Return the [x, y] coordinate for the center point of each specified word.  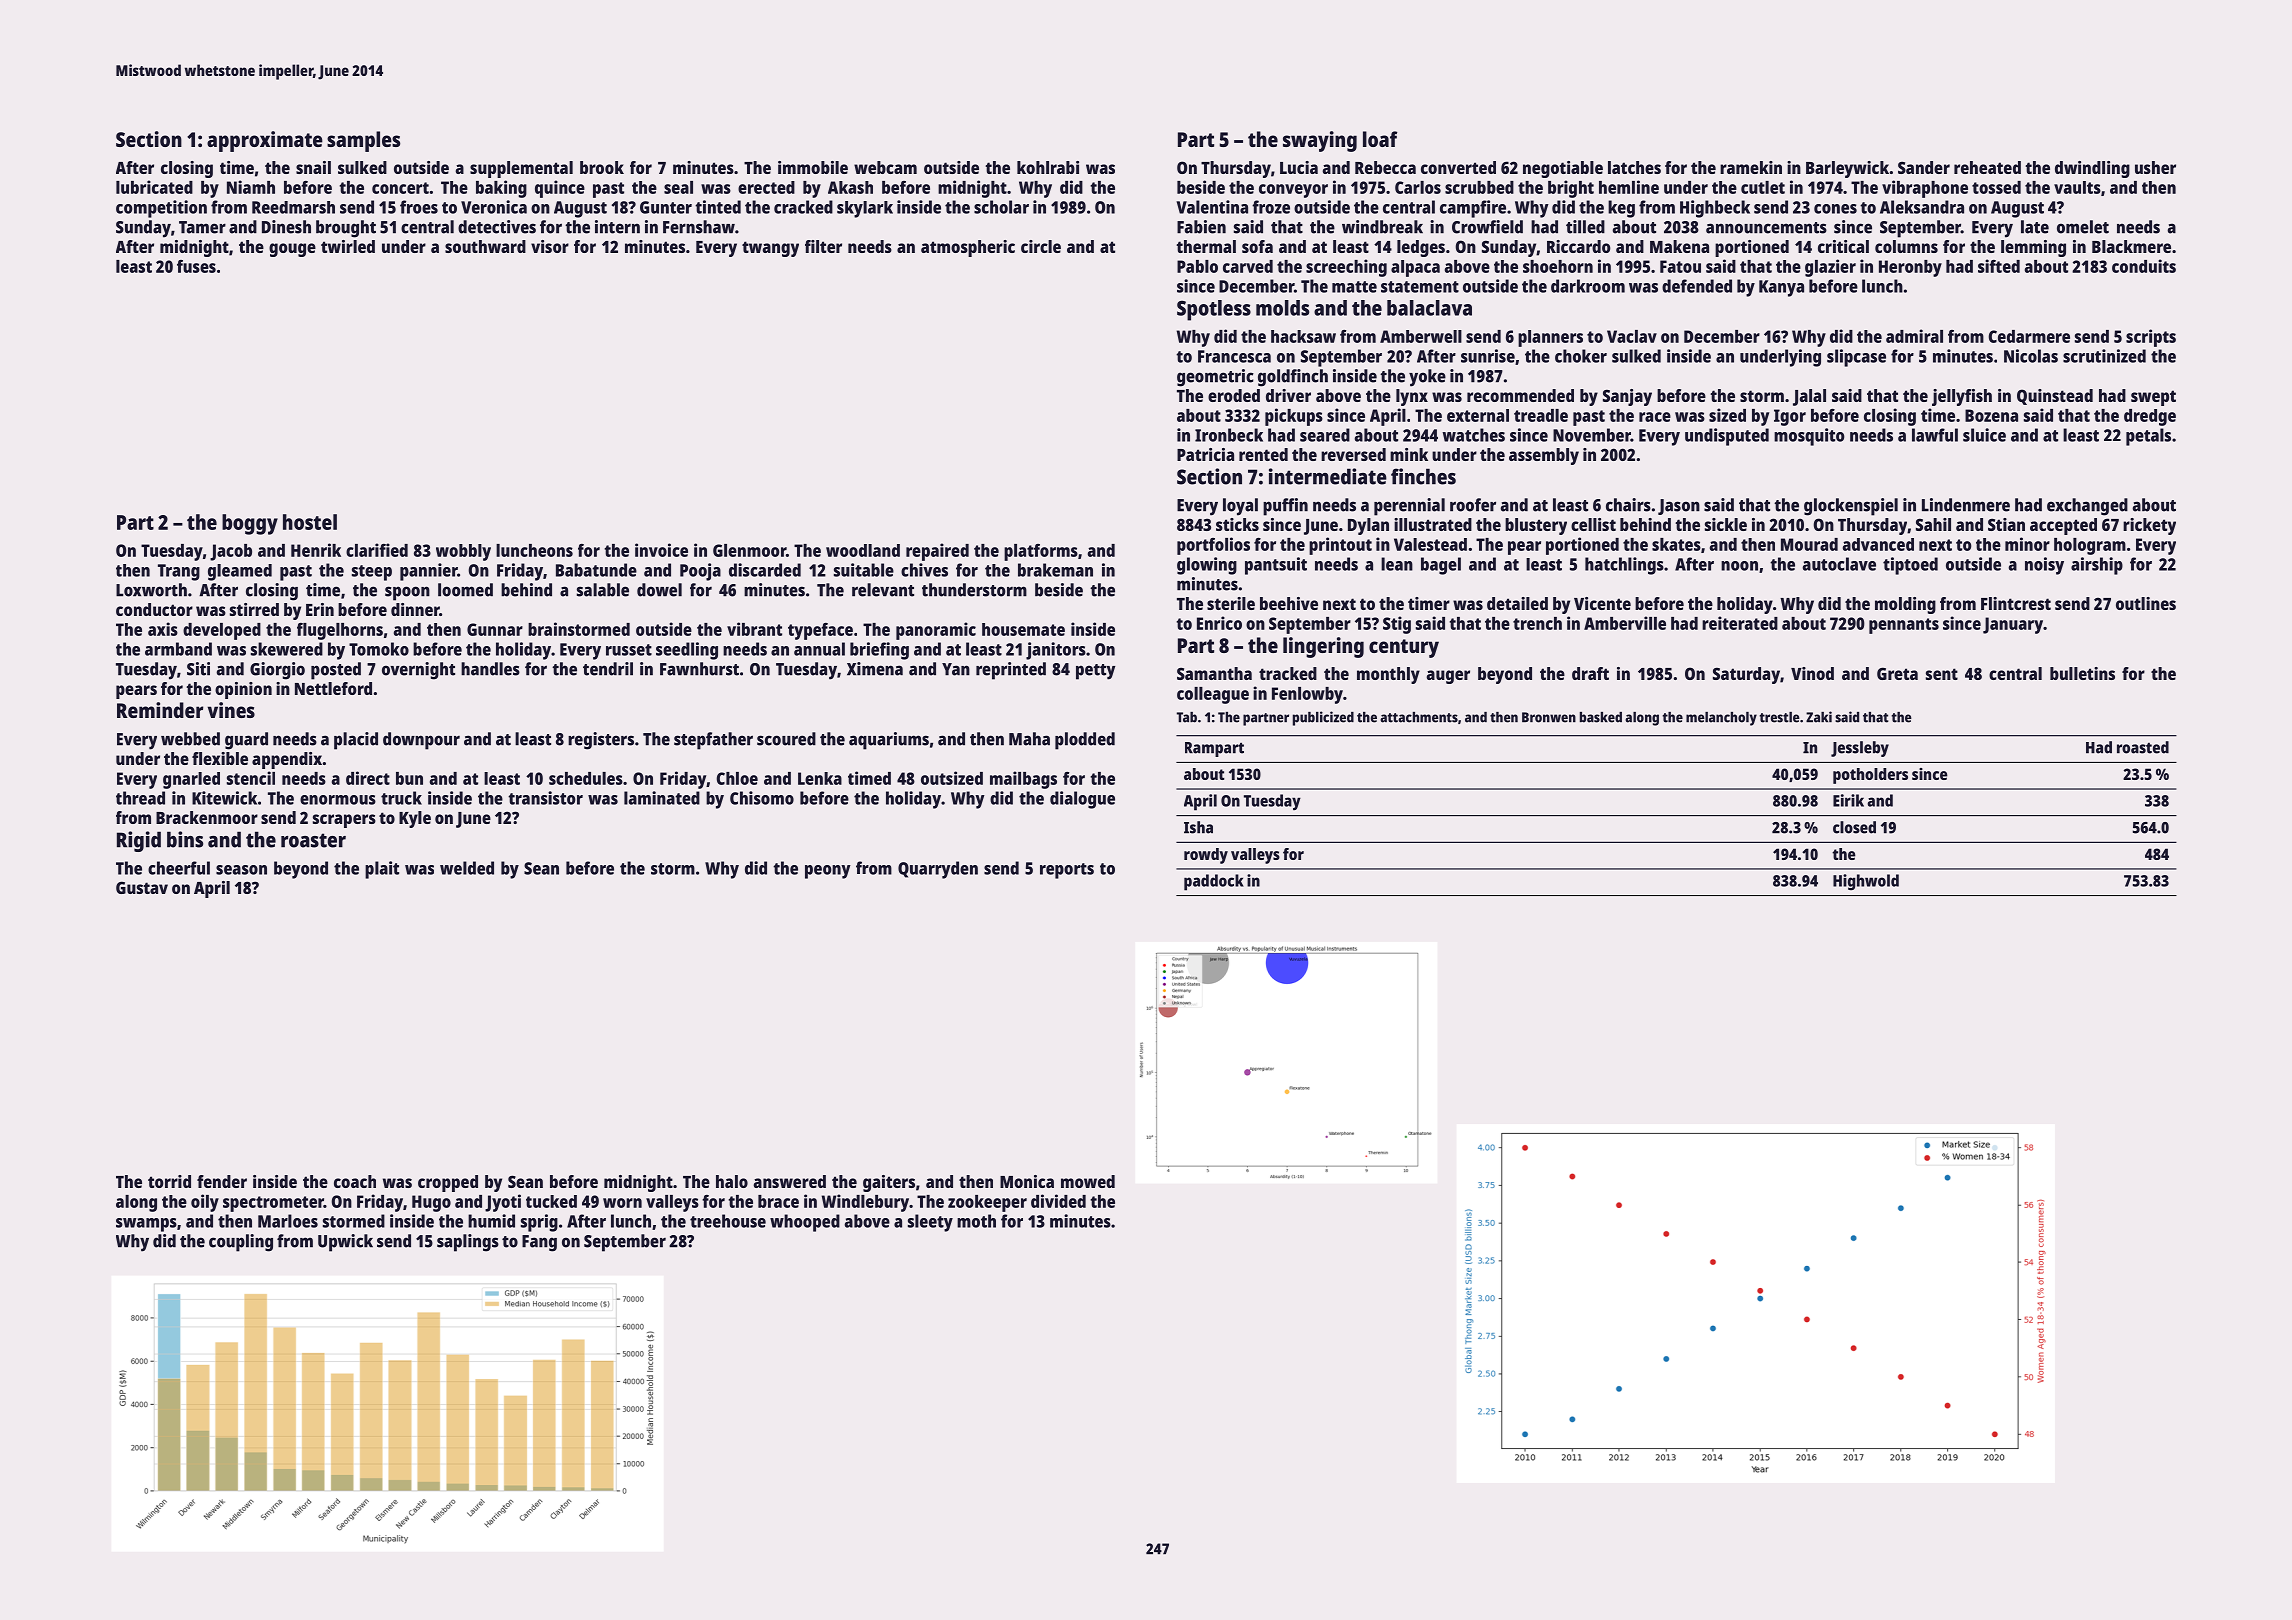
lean [1397, 564]
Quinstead [2055, 397]
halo [732, 1181]
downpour [421, 741]
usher [2155, 167]
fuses [196, 266]
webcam [885, 167]
